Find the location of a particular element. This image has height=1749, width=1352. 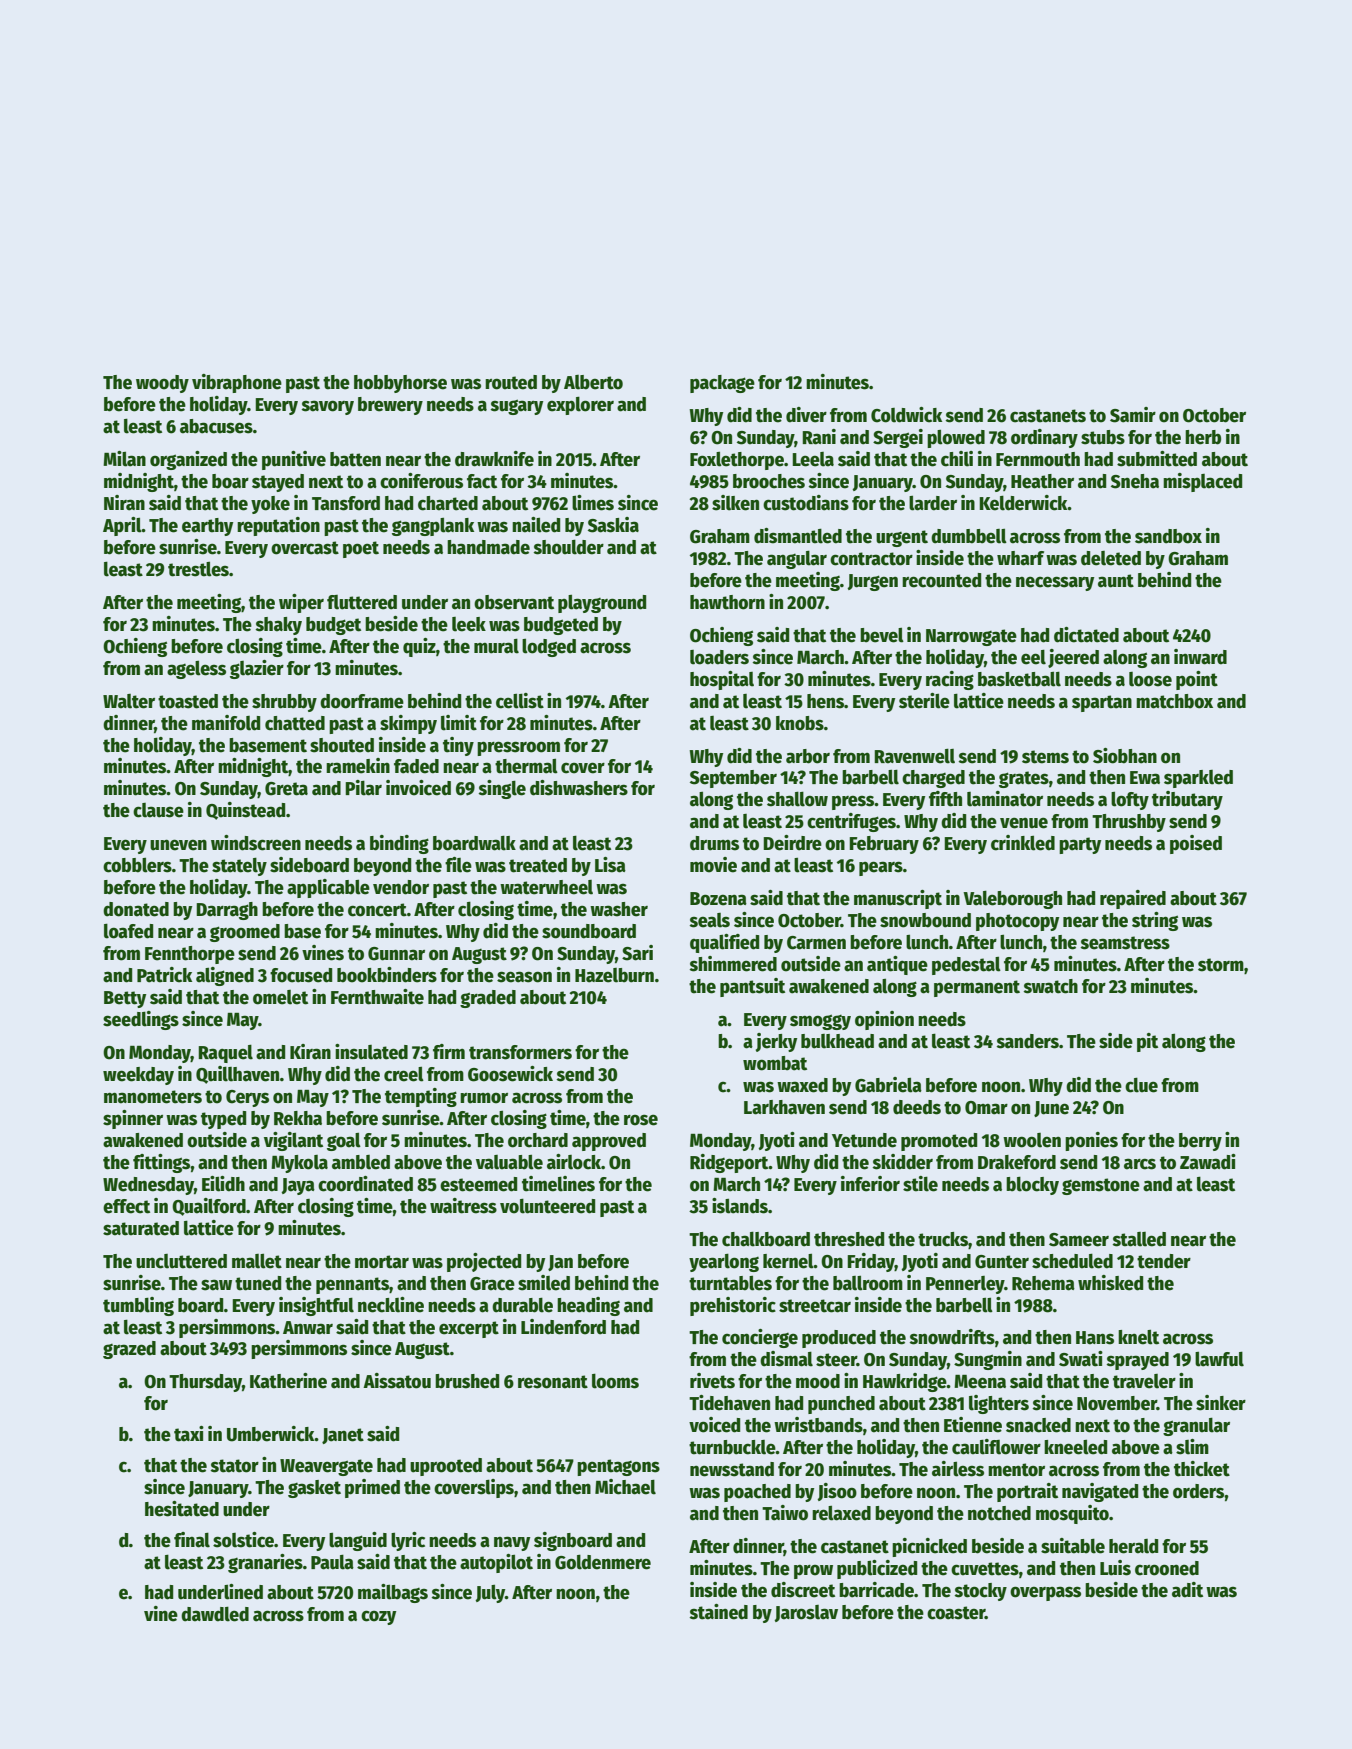

Samir is located at coordinates (1133, 415).
